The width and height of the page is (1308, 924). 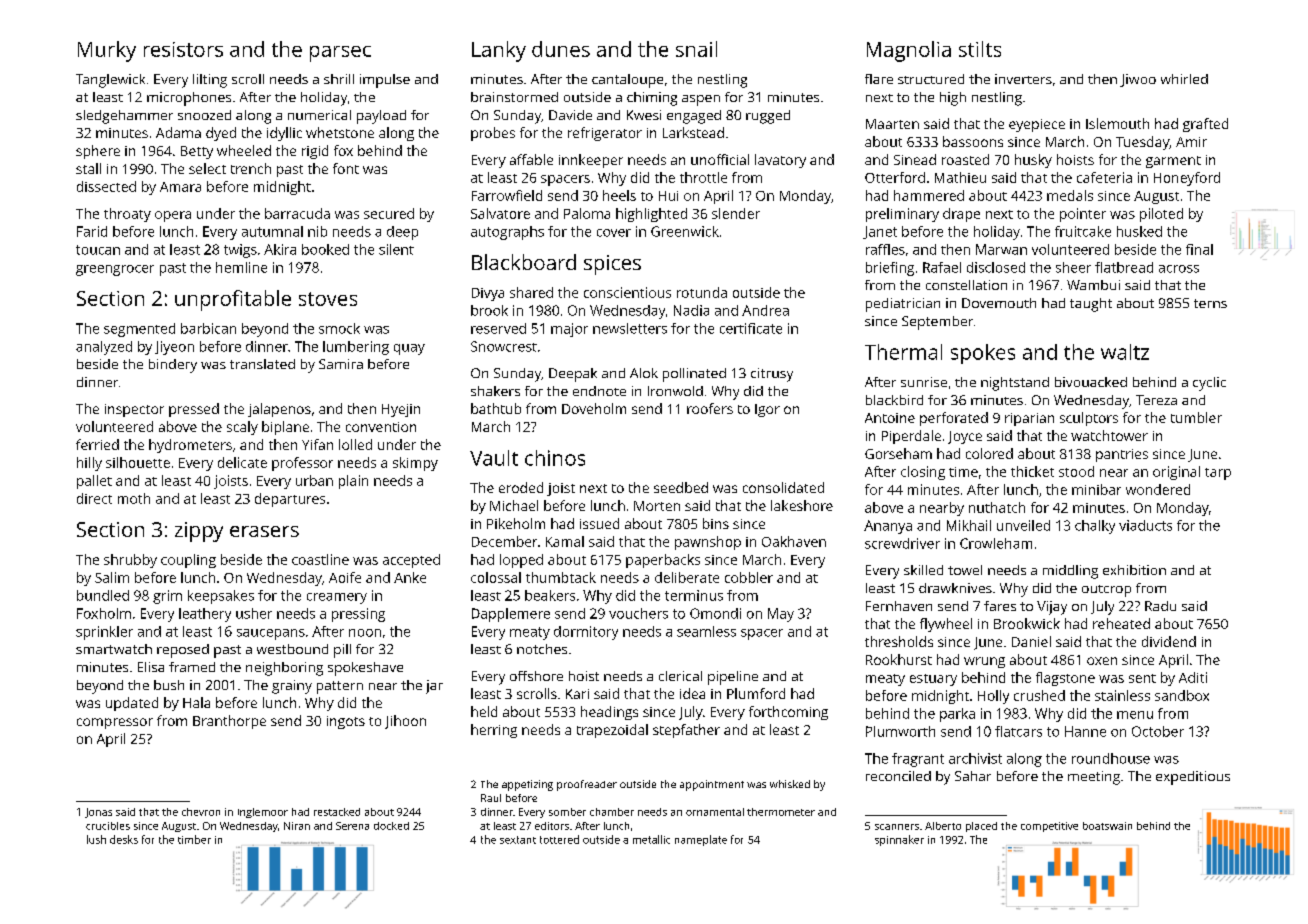 What do you see at coordinates (1196, 417) in the page?
I see `tumbler` at bounding box center [1196, 417].
